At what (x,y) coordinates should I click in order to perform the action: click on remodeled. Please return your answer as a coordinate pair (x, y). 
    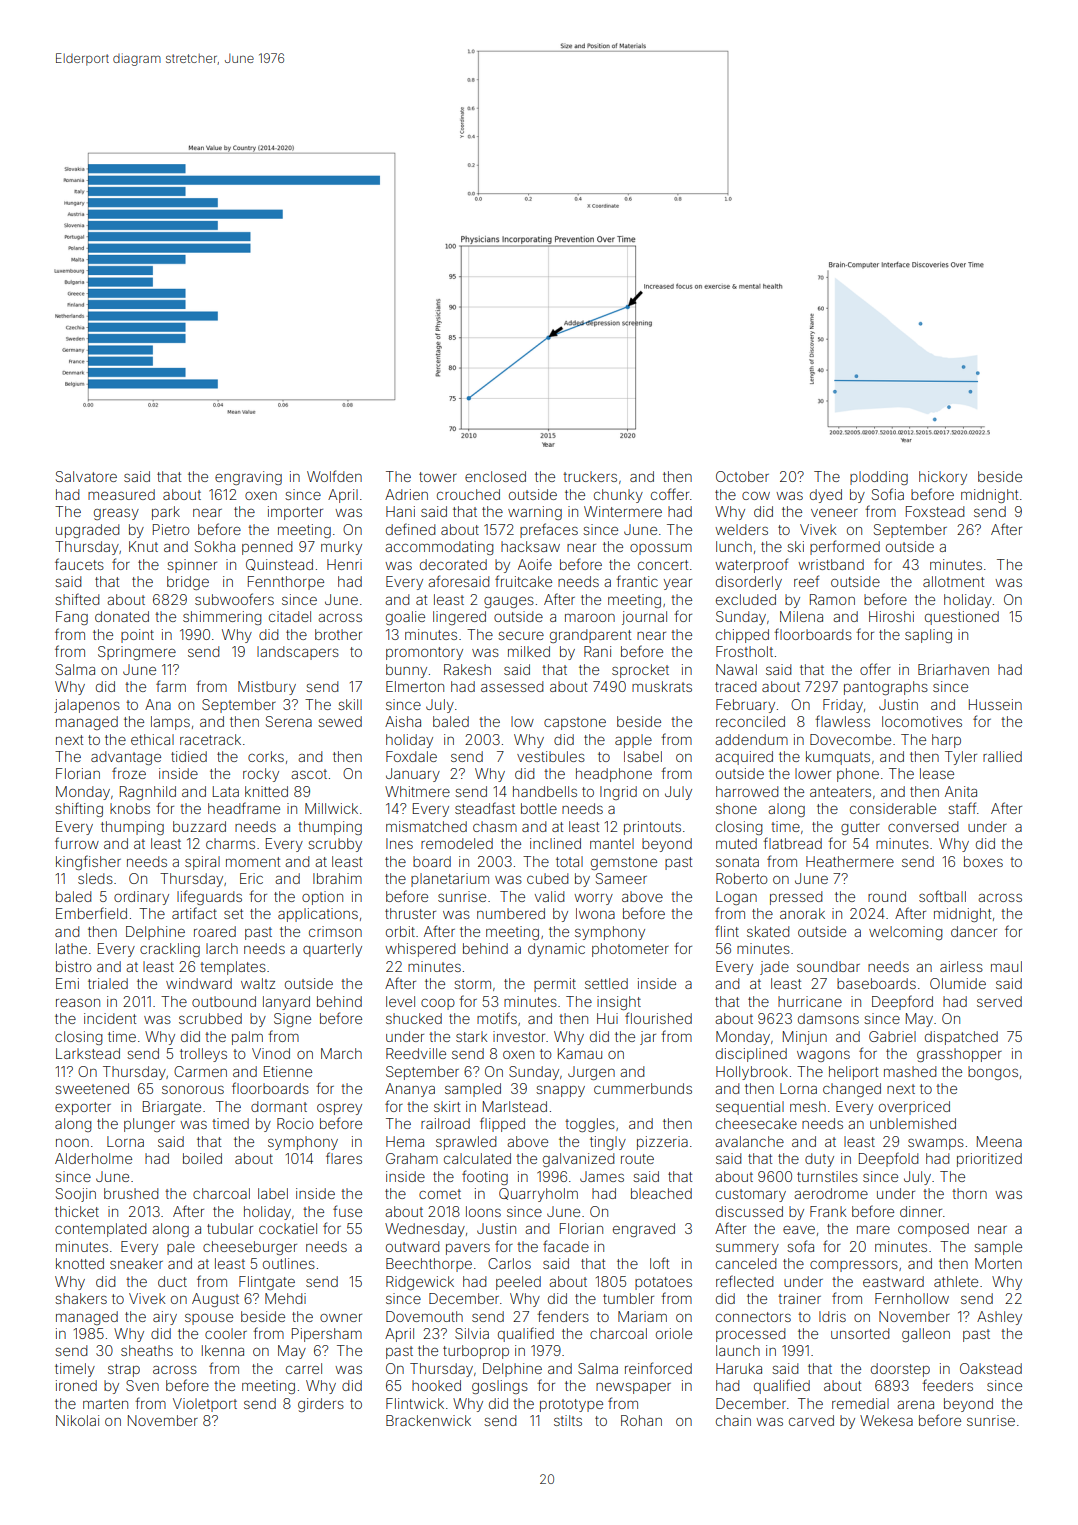
    Looking at the image, I should click on (457, 843).
